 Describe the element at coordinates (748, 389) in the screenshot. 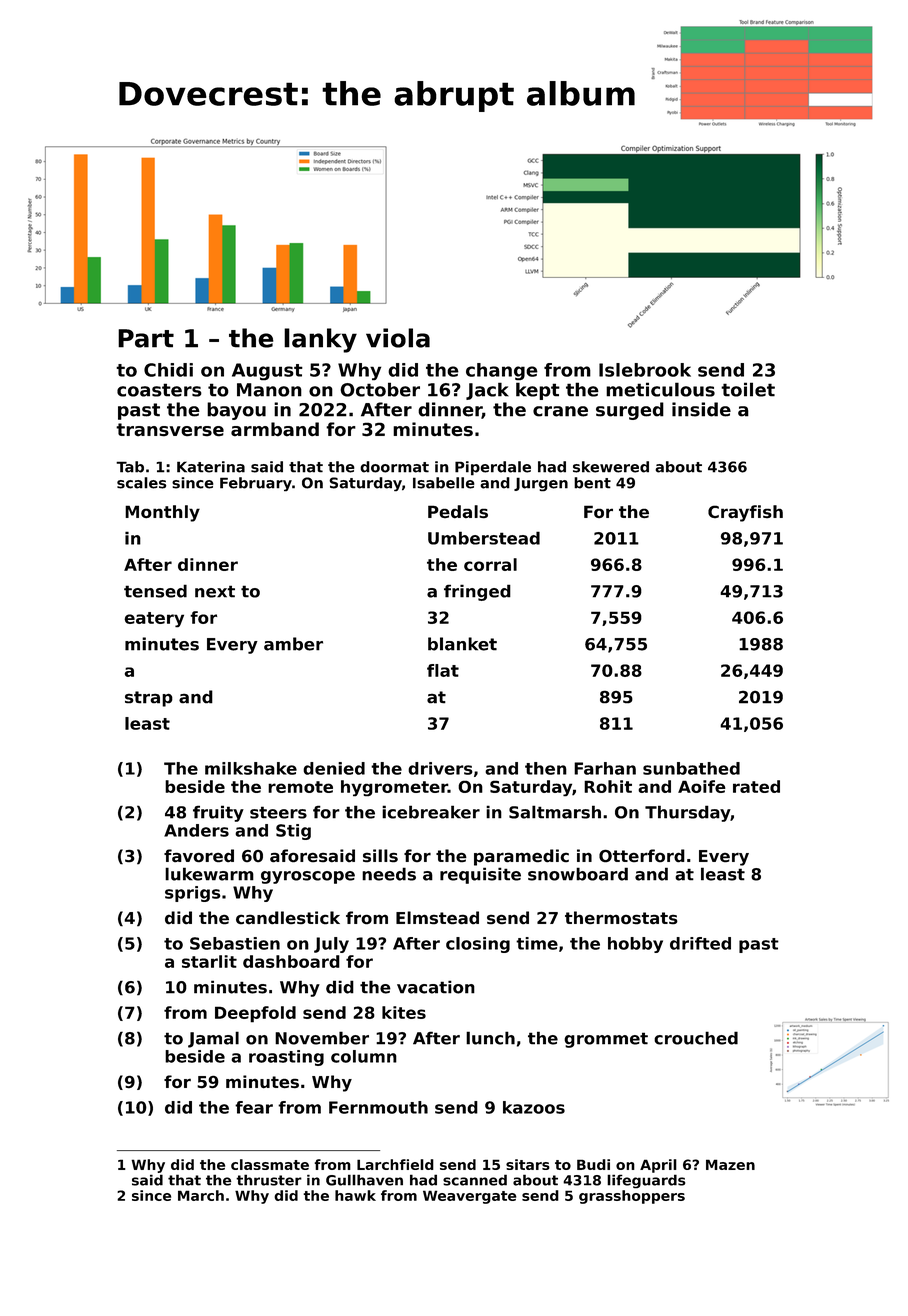

I see `toilet` at that location.
